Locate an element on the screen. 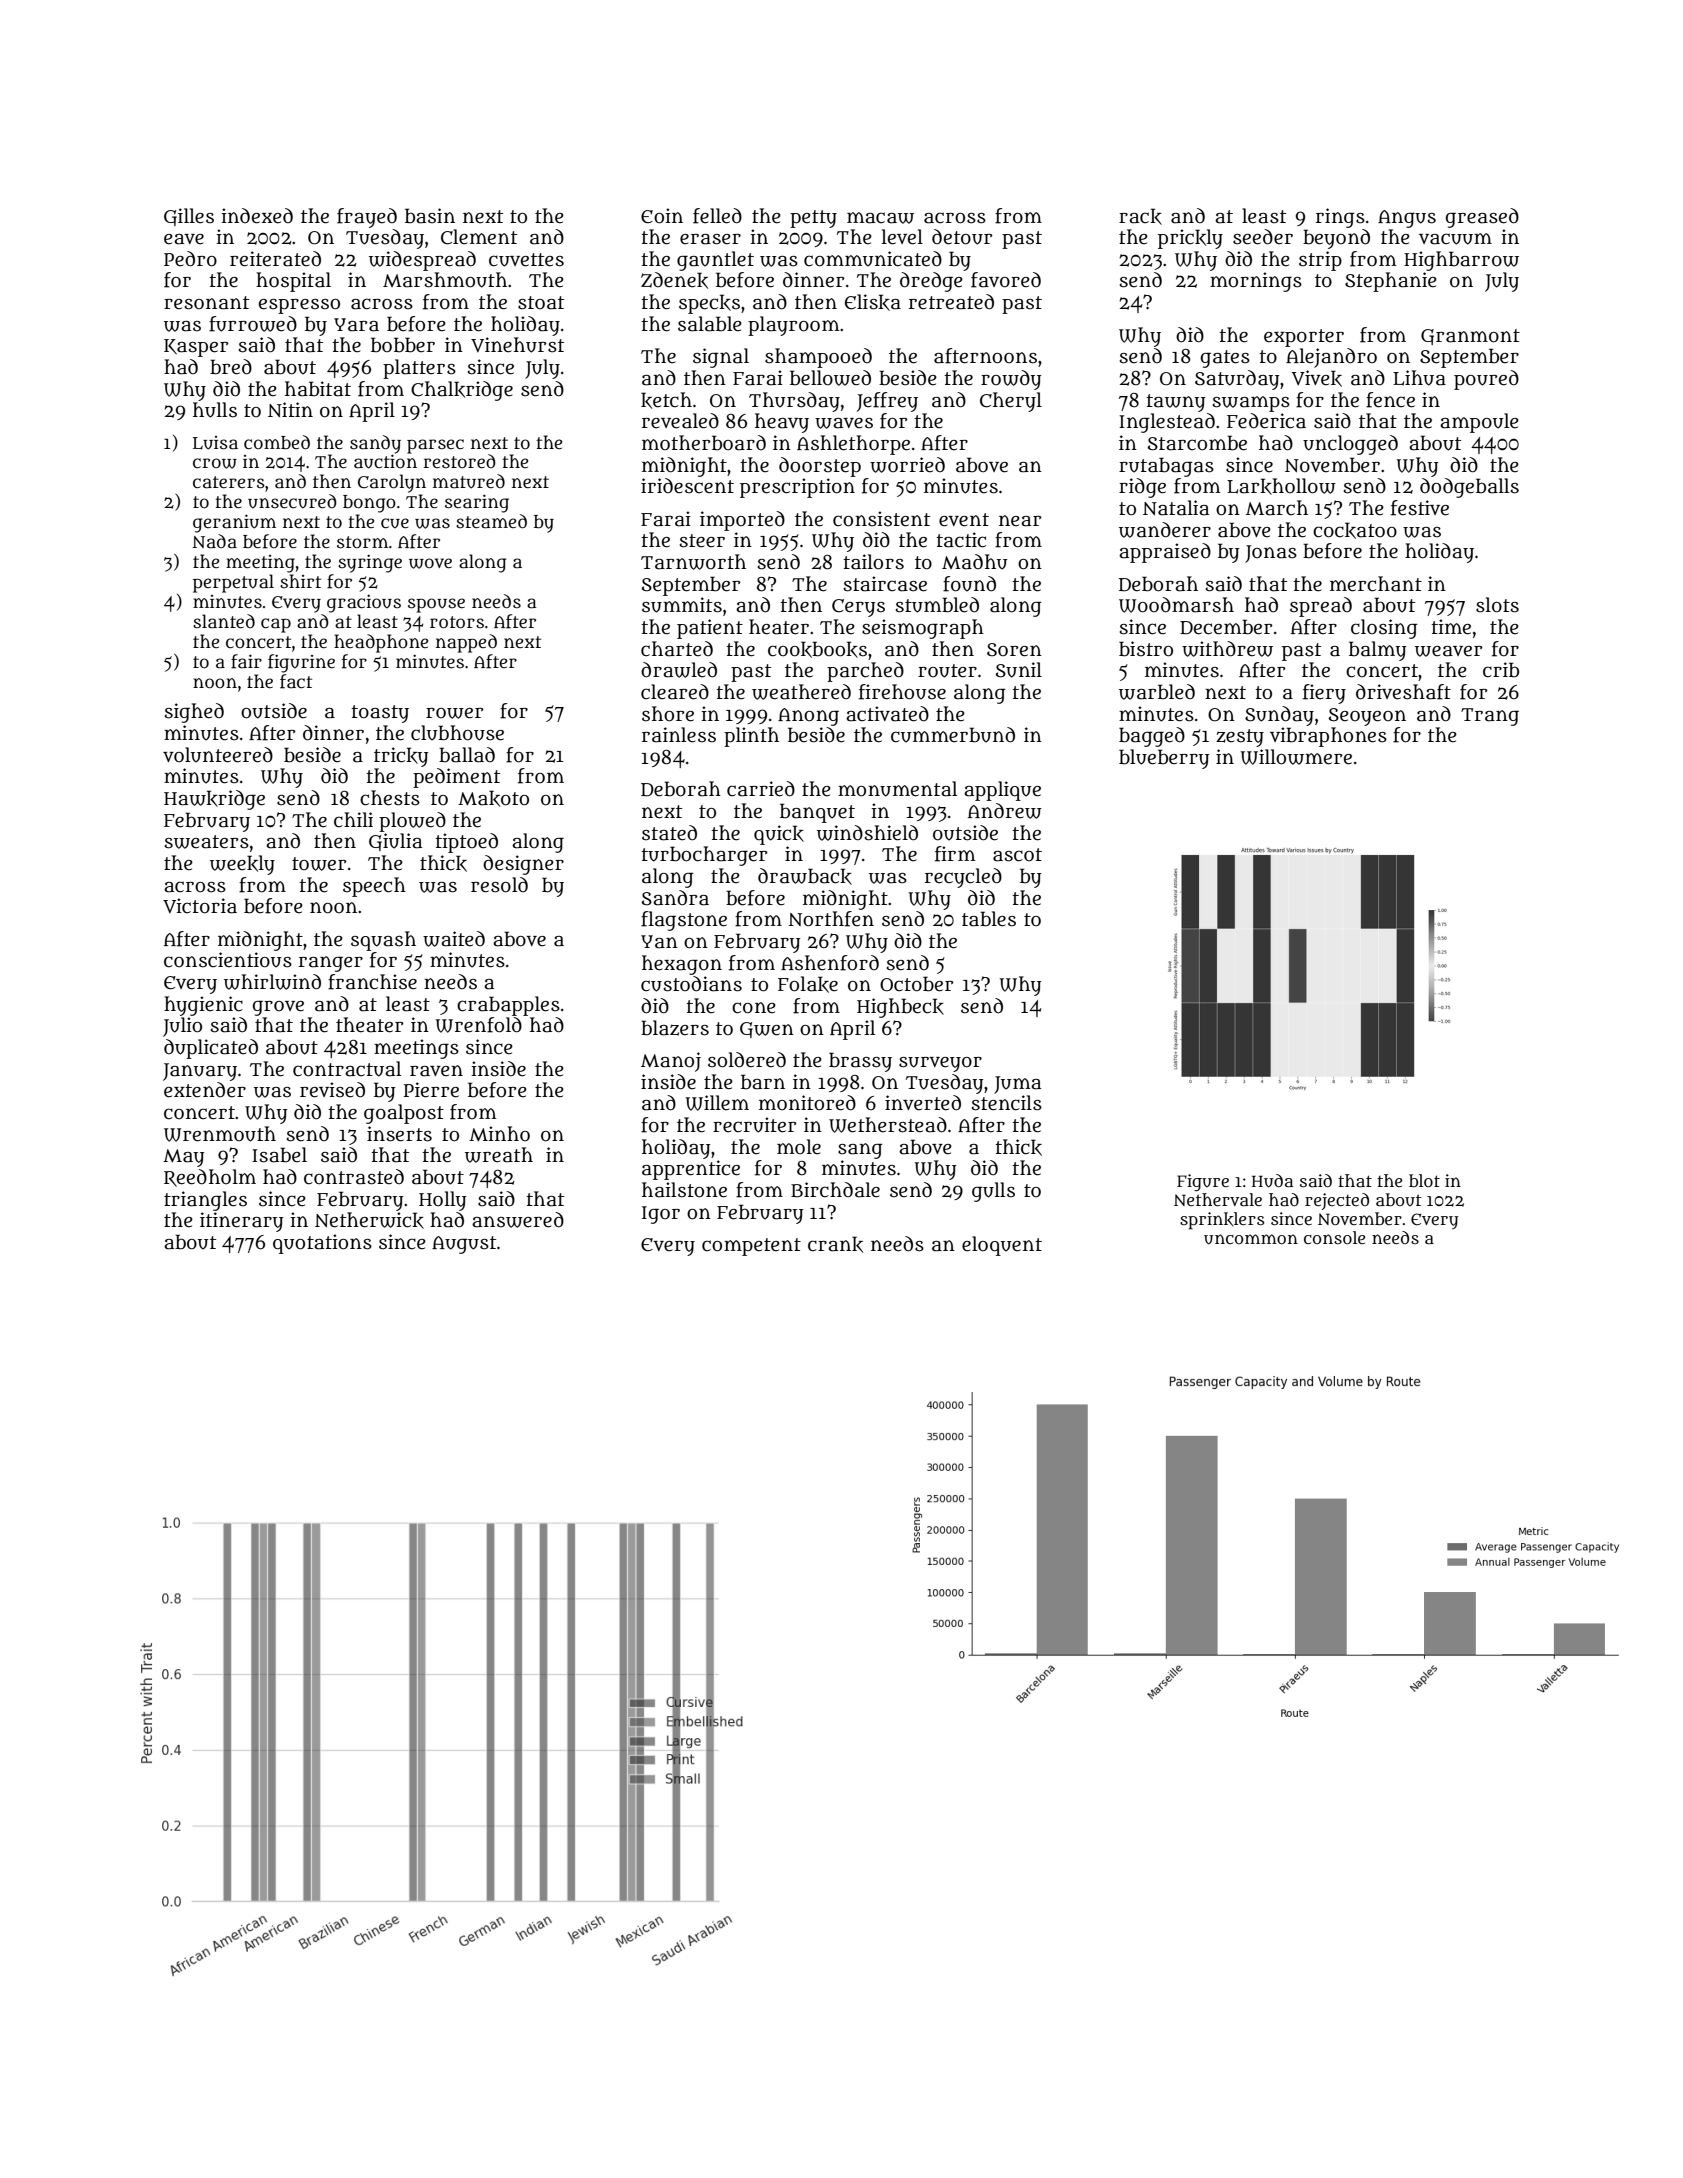 This screenshot has height=2178, width=1683. found is located at coordinates (969, 584).
